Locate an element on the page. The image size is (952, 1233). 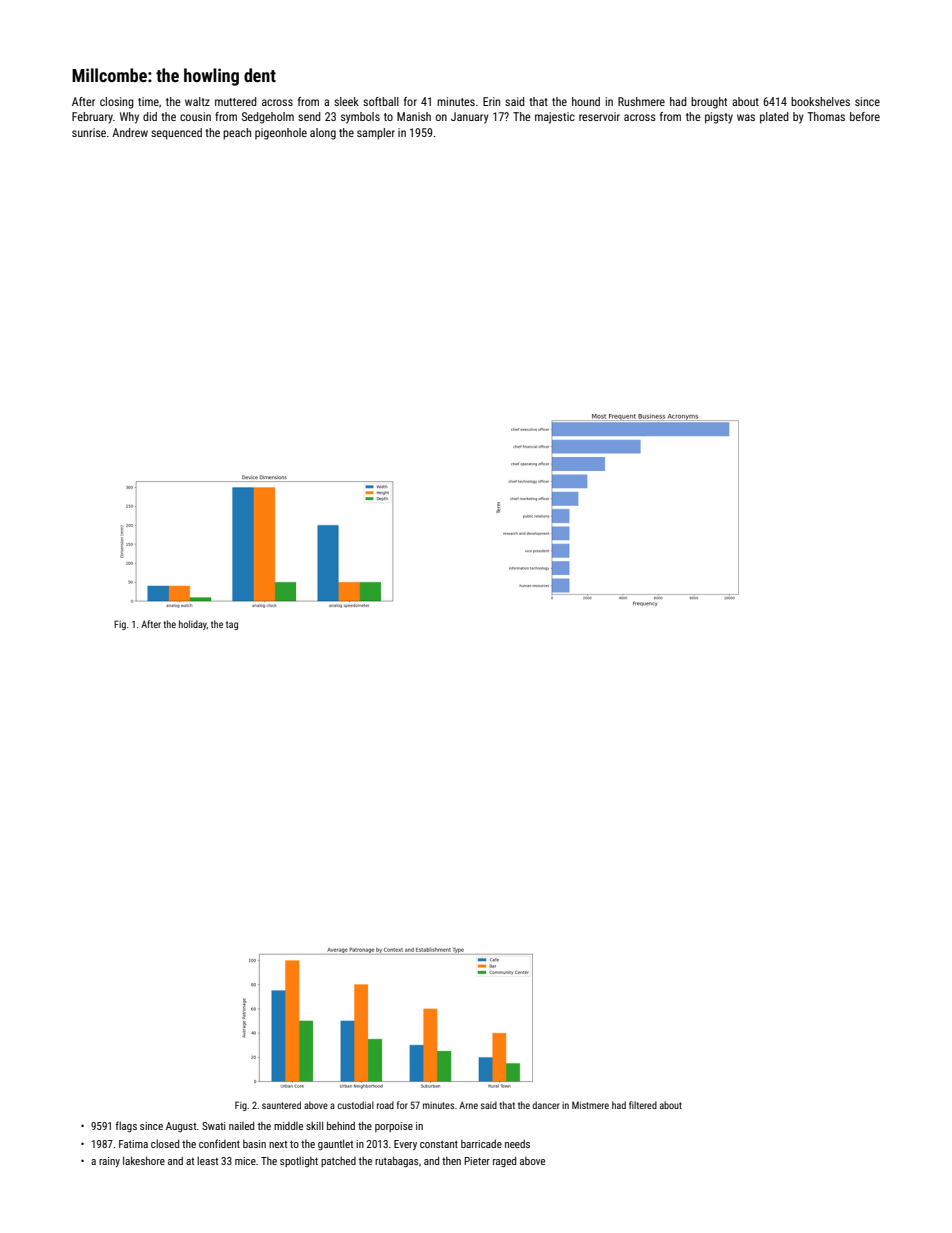
plated is located at coordinates (774, 118).
